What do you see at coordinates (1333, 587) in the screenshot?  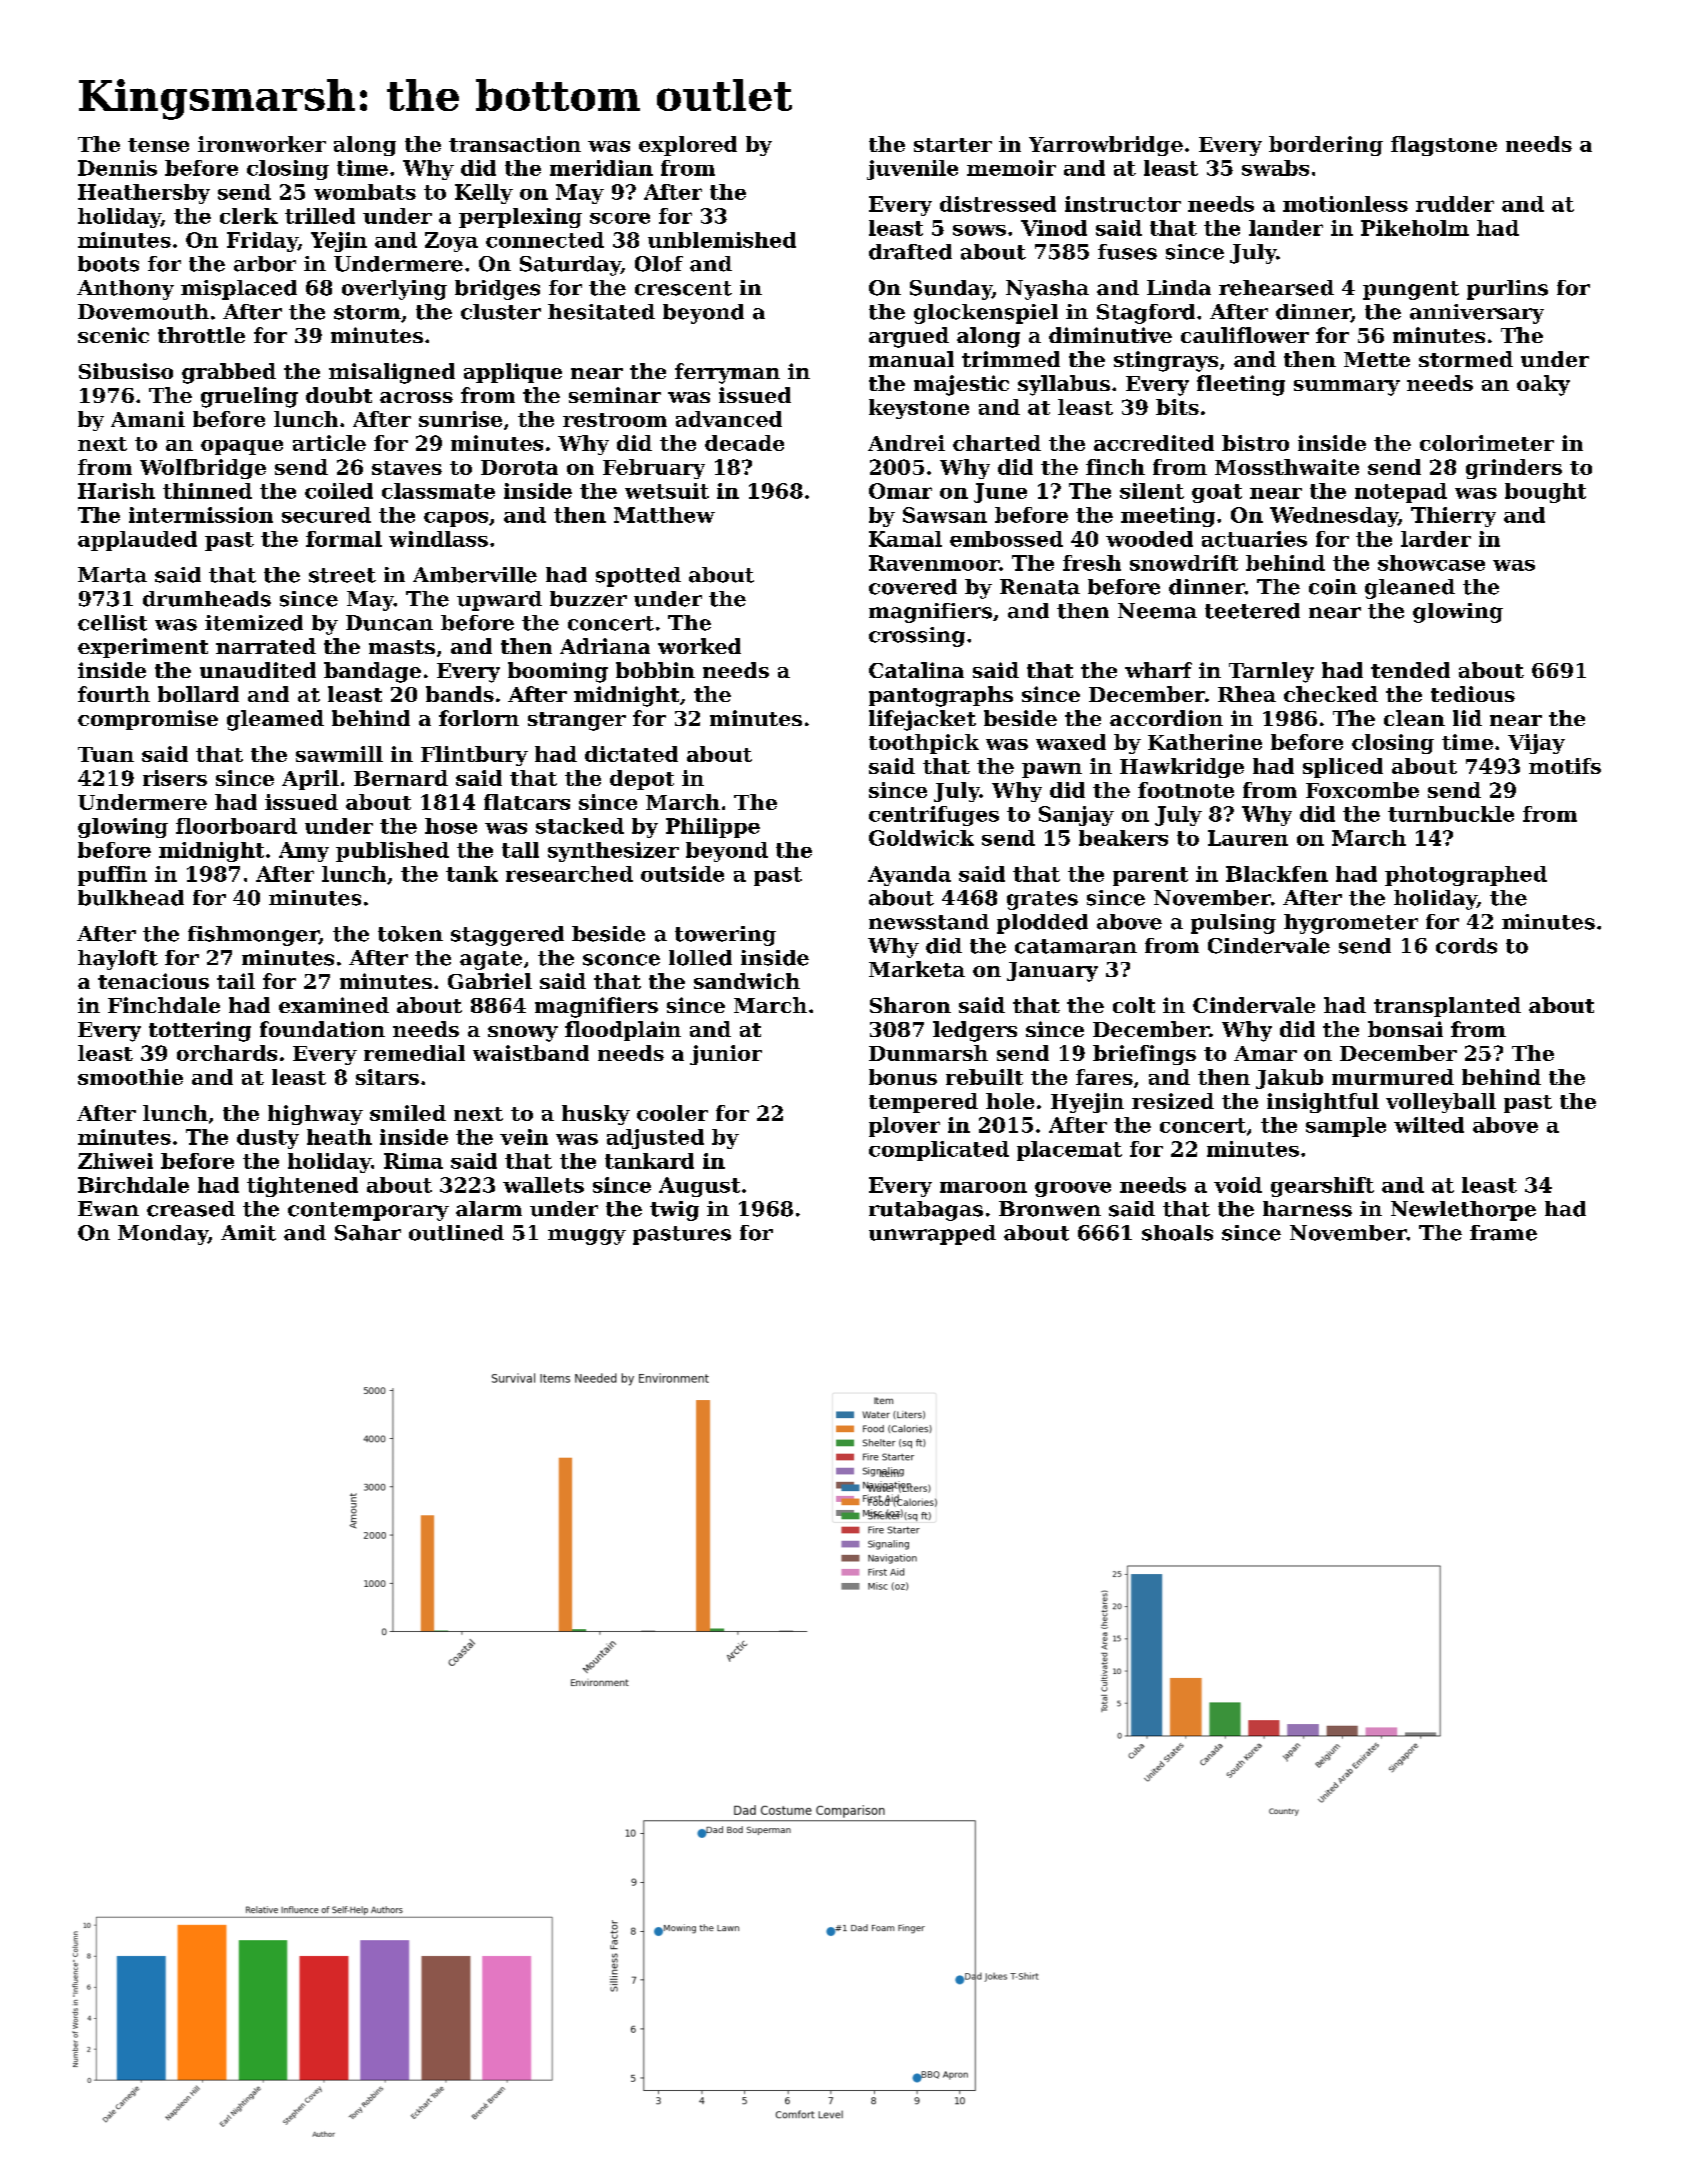 I see `coin` at bounding box center [1333, 587].
